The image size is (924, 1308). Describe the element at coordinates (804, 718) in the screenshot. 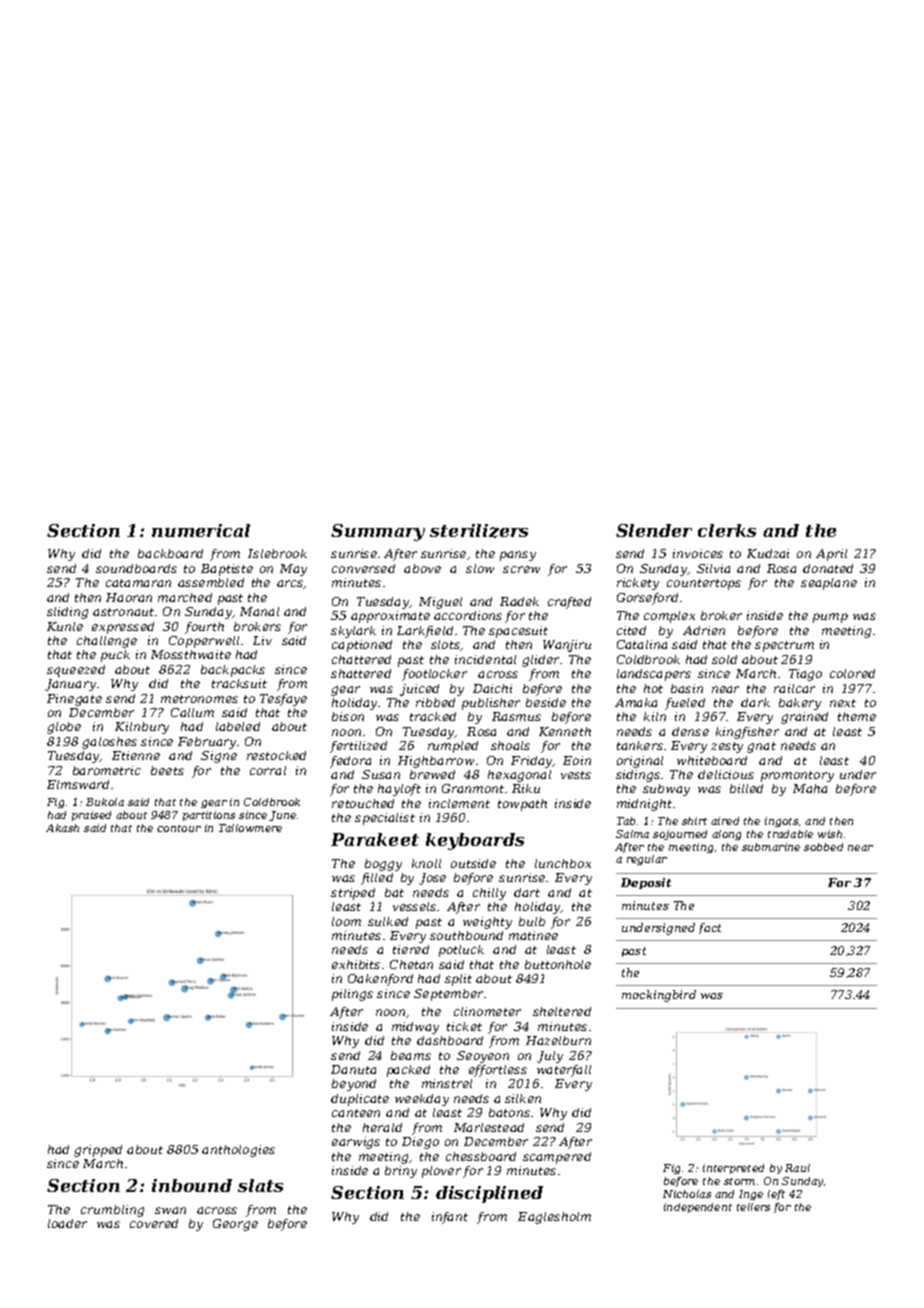

I see `grained` at that location.
